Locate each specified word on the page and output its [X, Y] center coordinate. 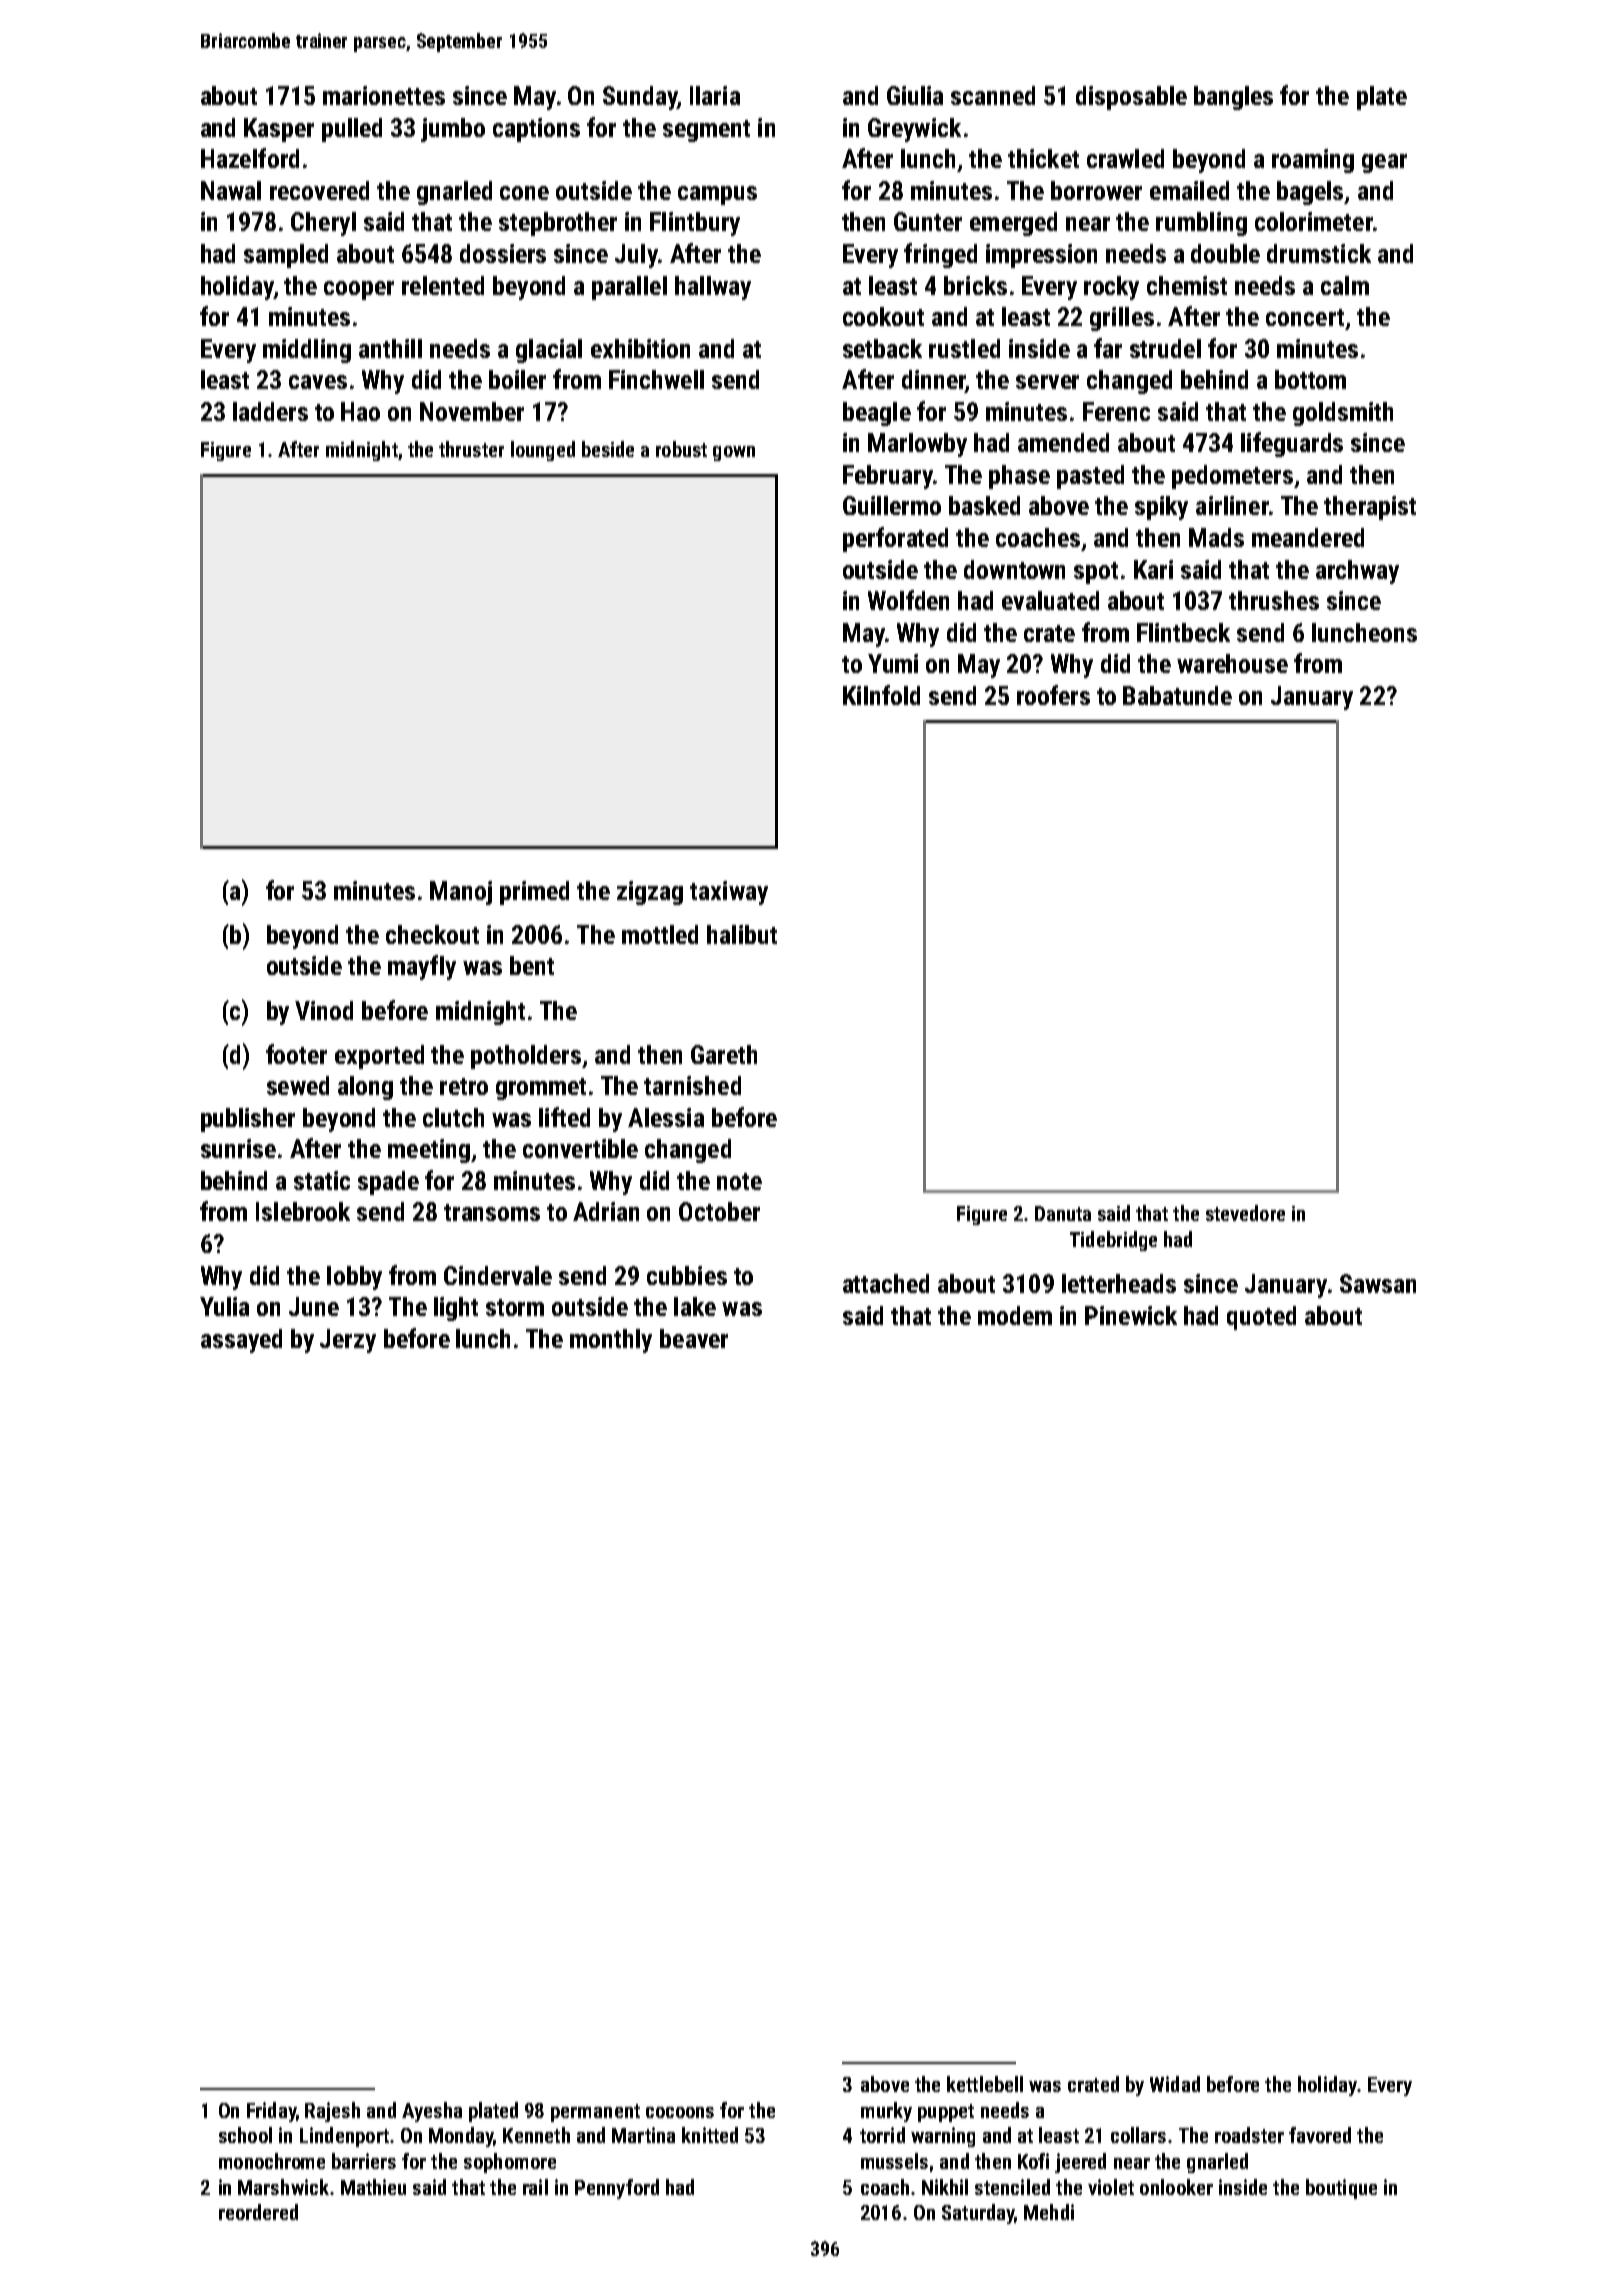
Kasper [279, 130]
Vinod [324, 1010]
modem [1015, 1315]
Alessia [666, 1117]
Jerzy [348, 1341]
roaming [1313, 161]
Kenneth [536, 2135]
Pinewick [1131, 1315]
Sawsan [1378, 1283]
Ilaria [715, 95]
